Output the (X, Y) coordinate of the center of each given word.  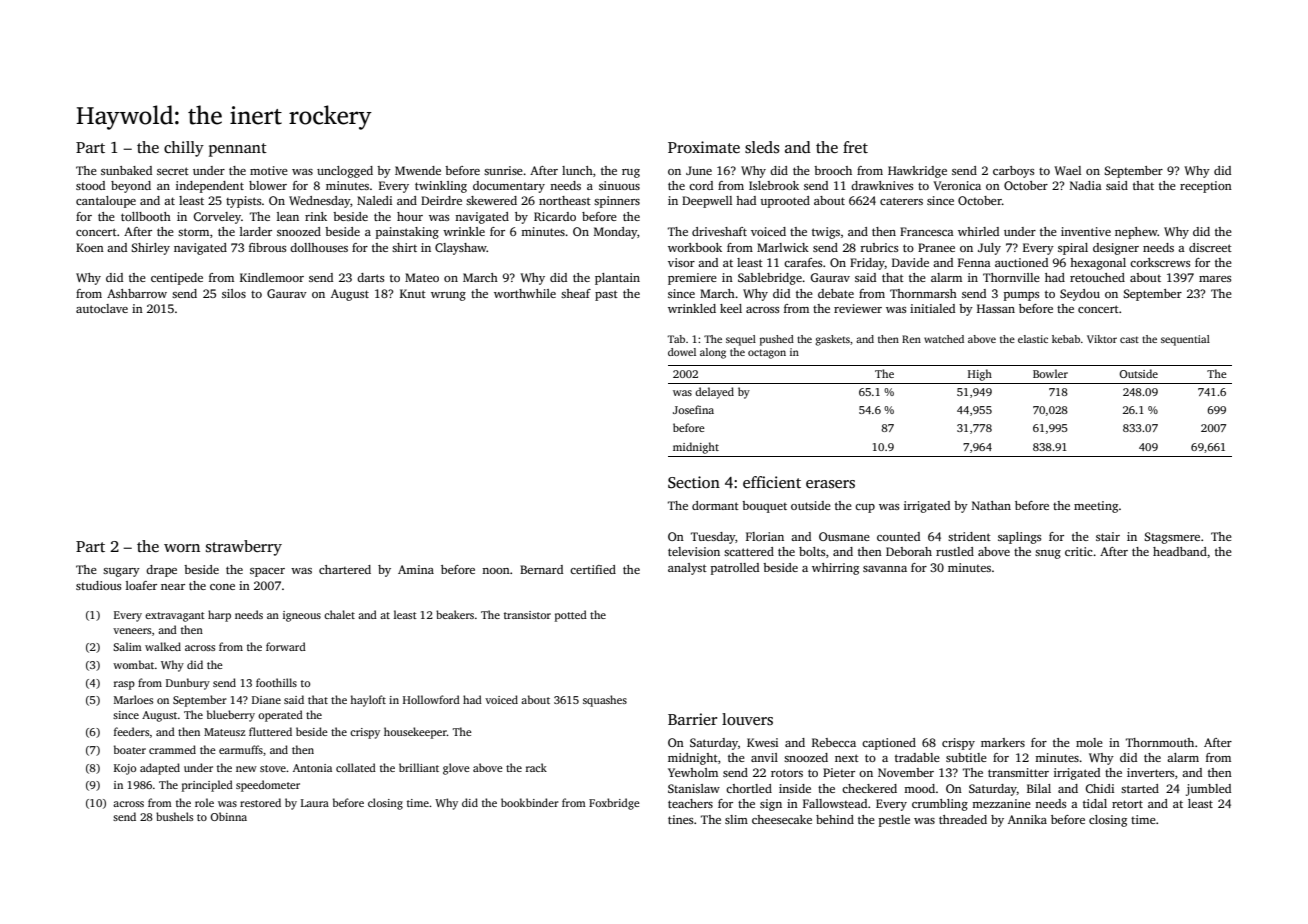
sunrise (503, 170)
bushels (174, 816)
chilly (184, 149)
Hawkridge (917, 172)
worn (182, 548)
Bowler (1050, 373)
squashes (605, 701)
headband (1180, 551)
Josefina (693, 409)
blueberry (231, 716)
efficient (772, 482)
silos (234, 293)
